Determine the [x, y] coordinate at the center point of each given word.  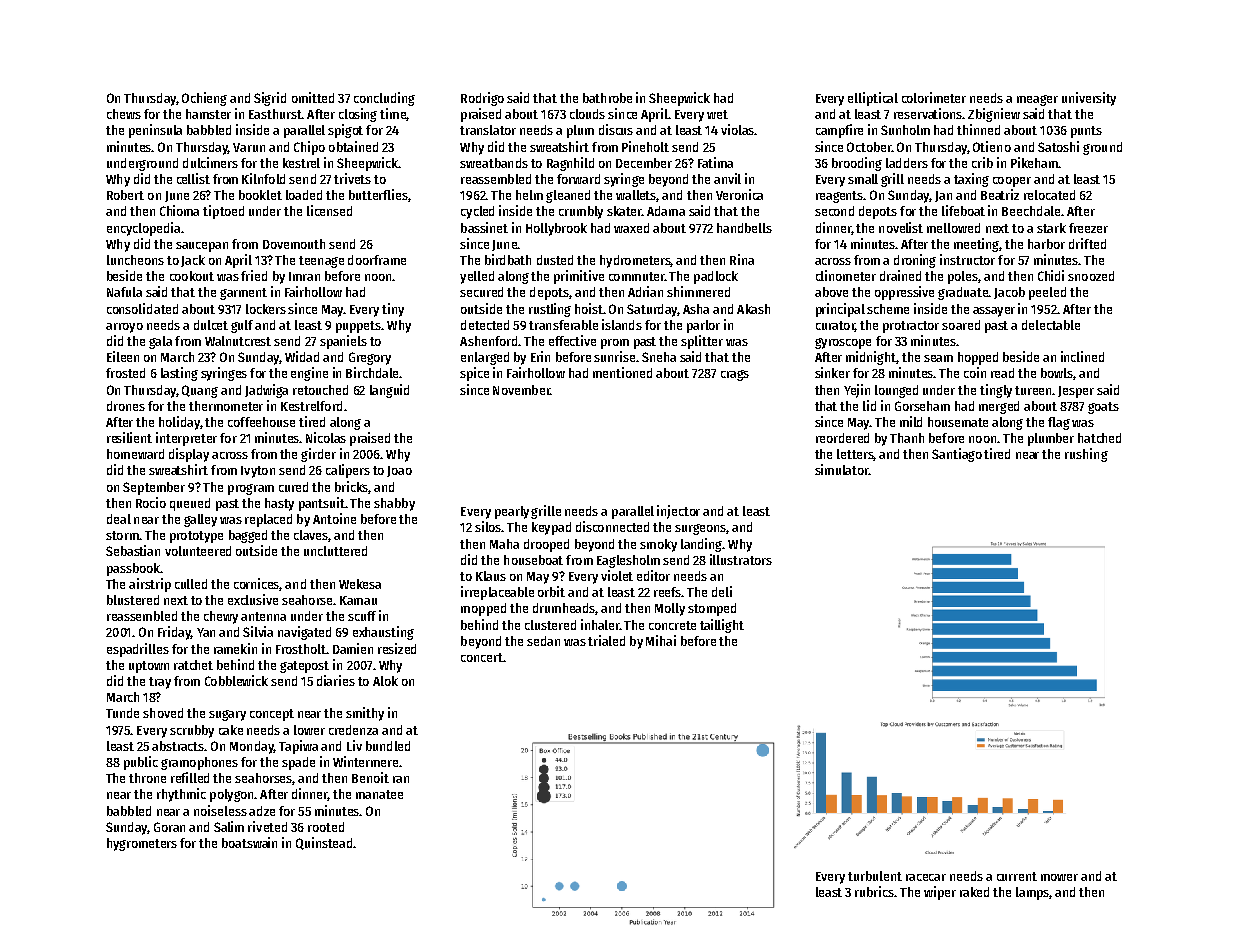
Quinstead [324, 843]
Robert [125, 195]
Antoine [334, 518]
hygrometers [142, 844]
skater [624, 211]
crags [735, 375]
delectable [1051, 325]
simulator [841, 469]
